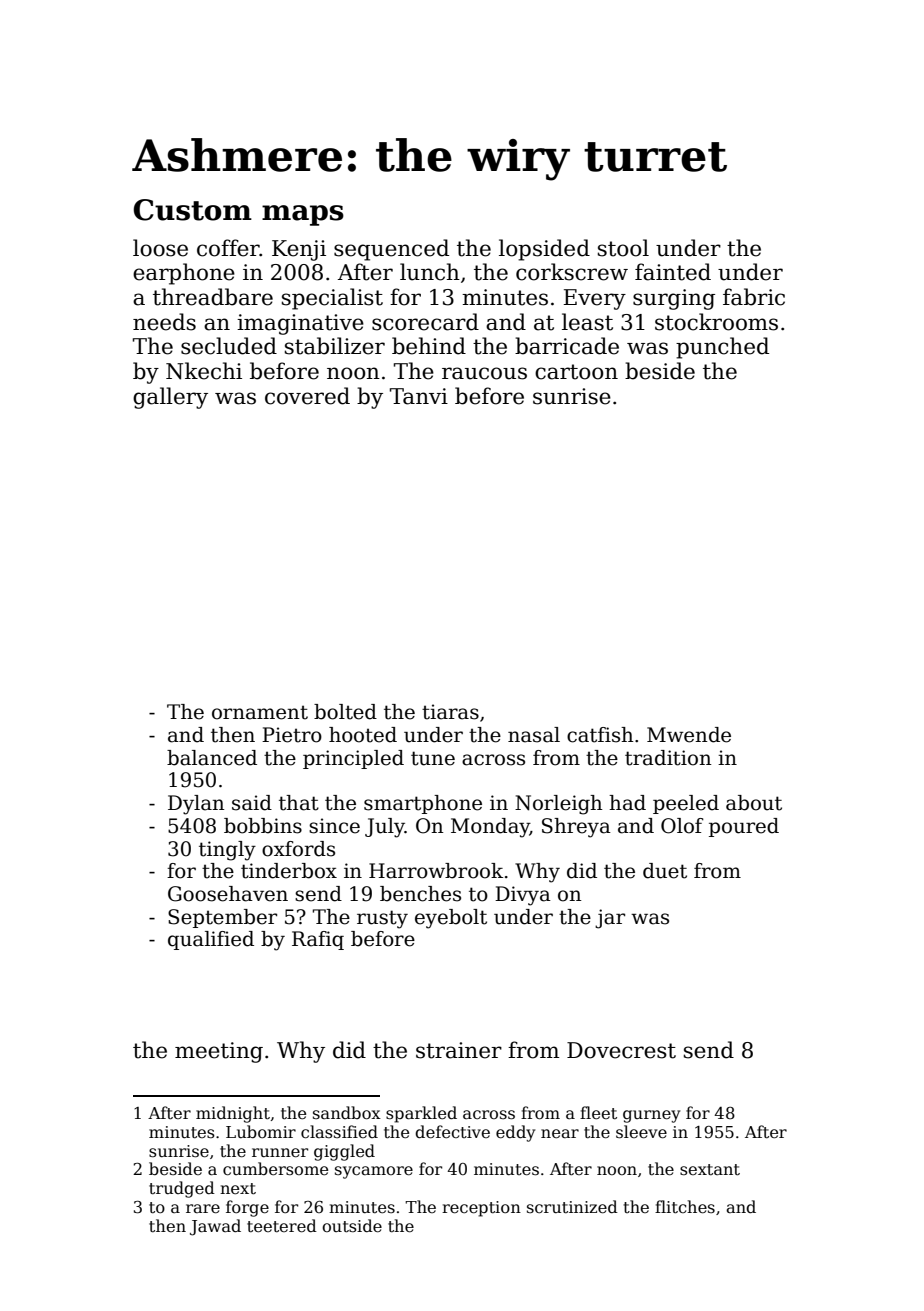  I want to click on Tanvi, so click(419, 396).
